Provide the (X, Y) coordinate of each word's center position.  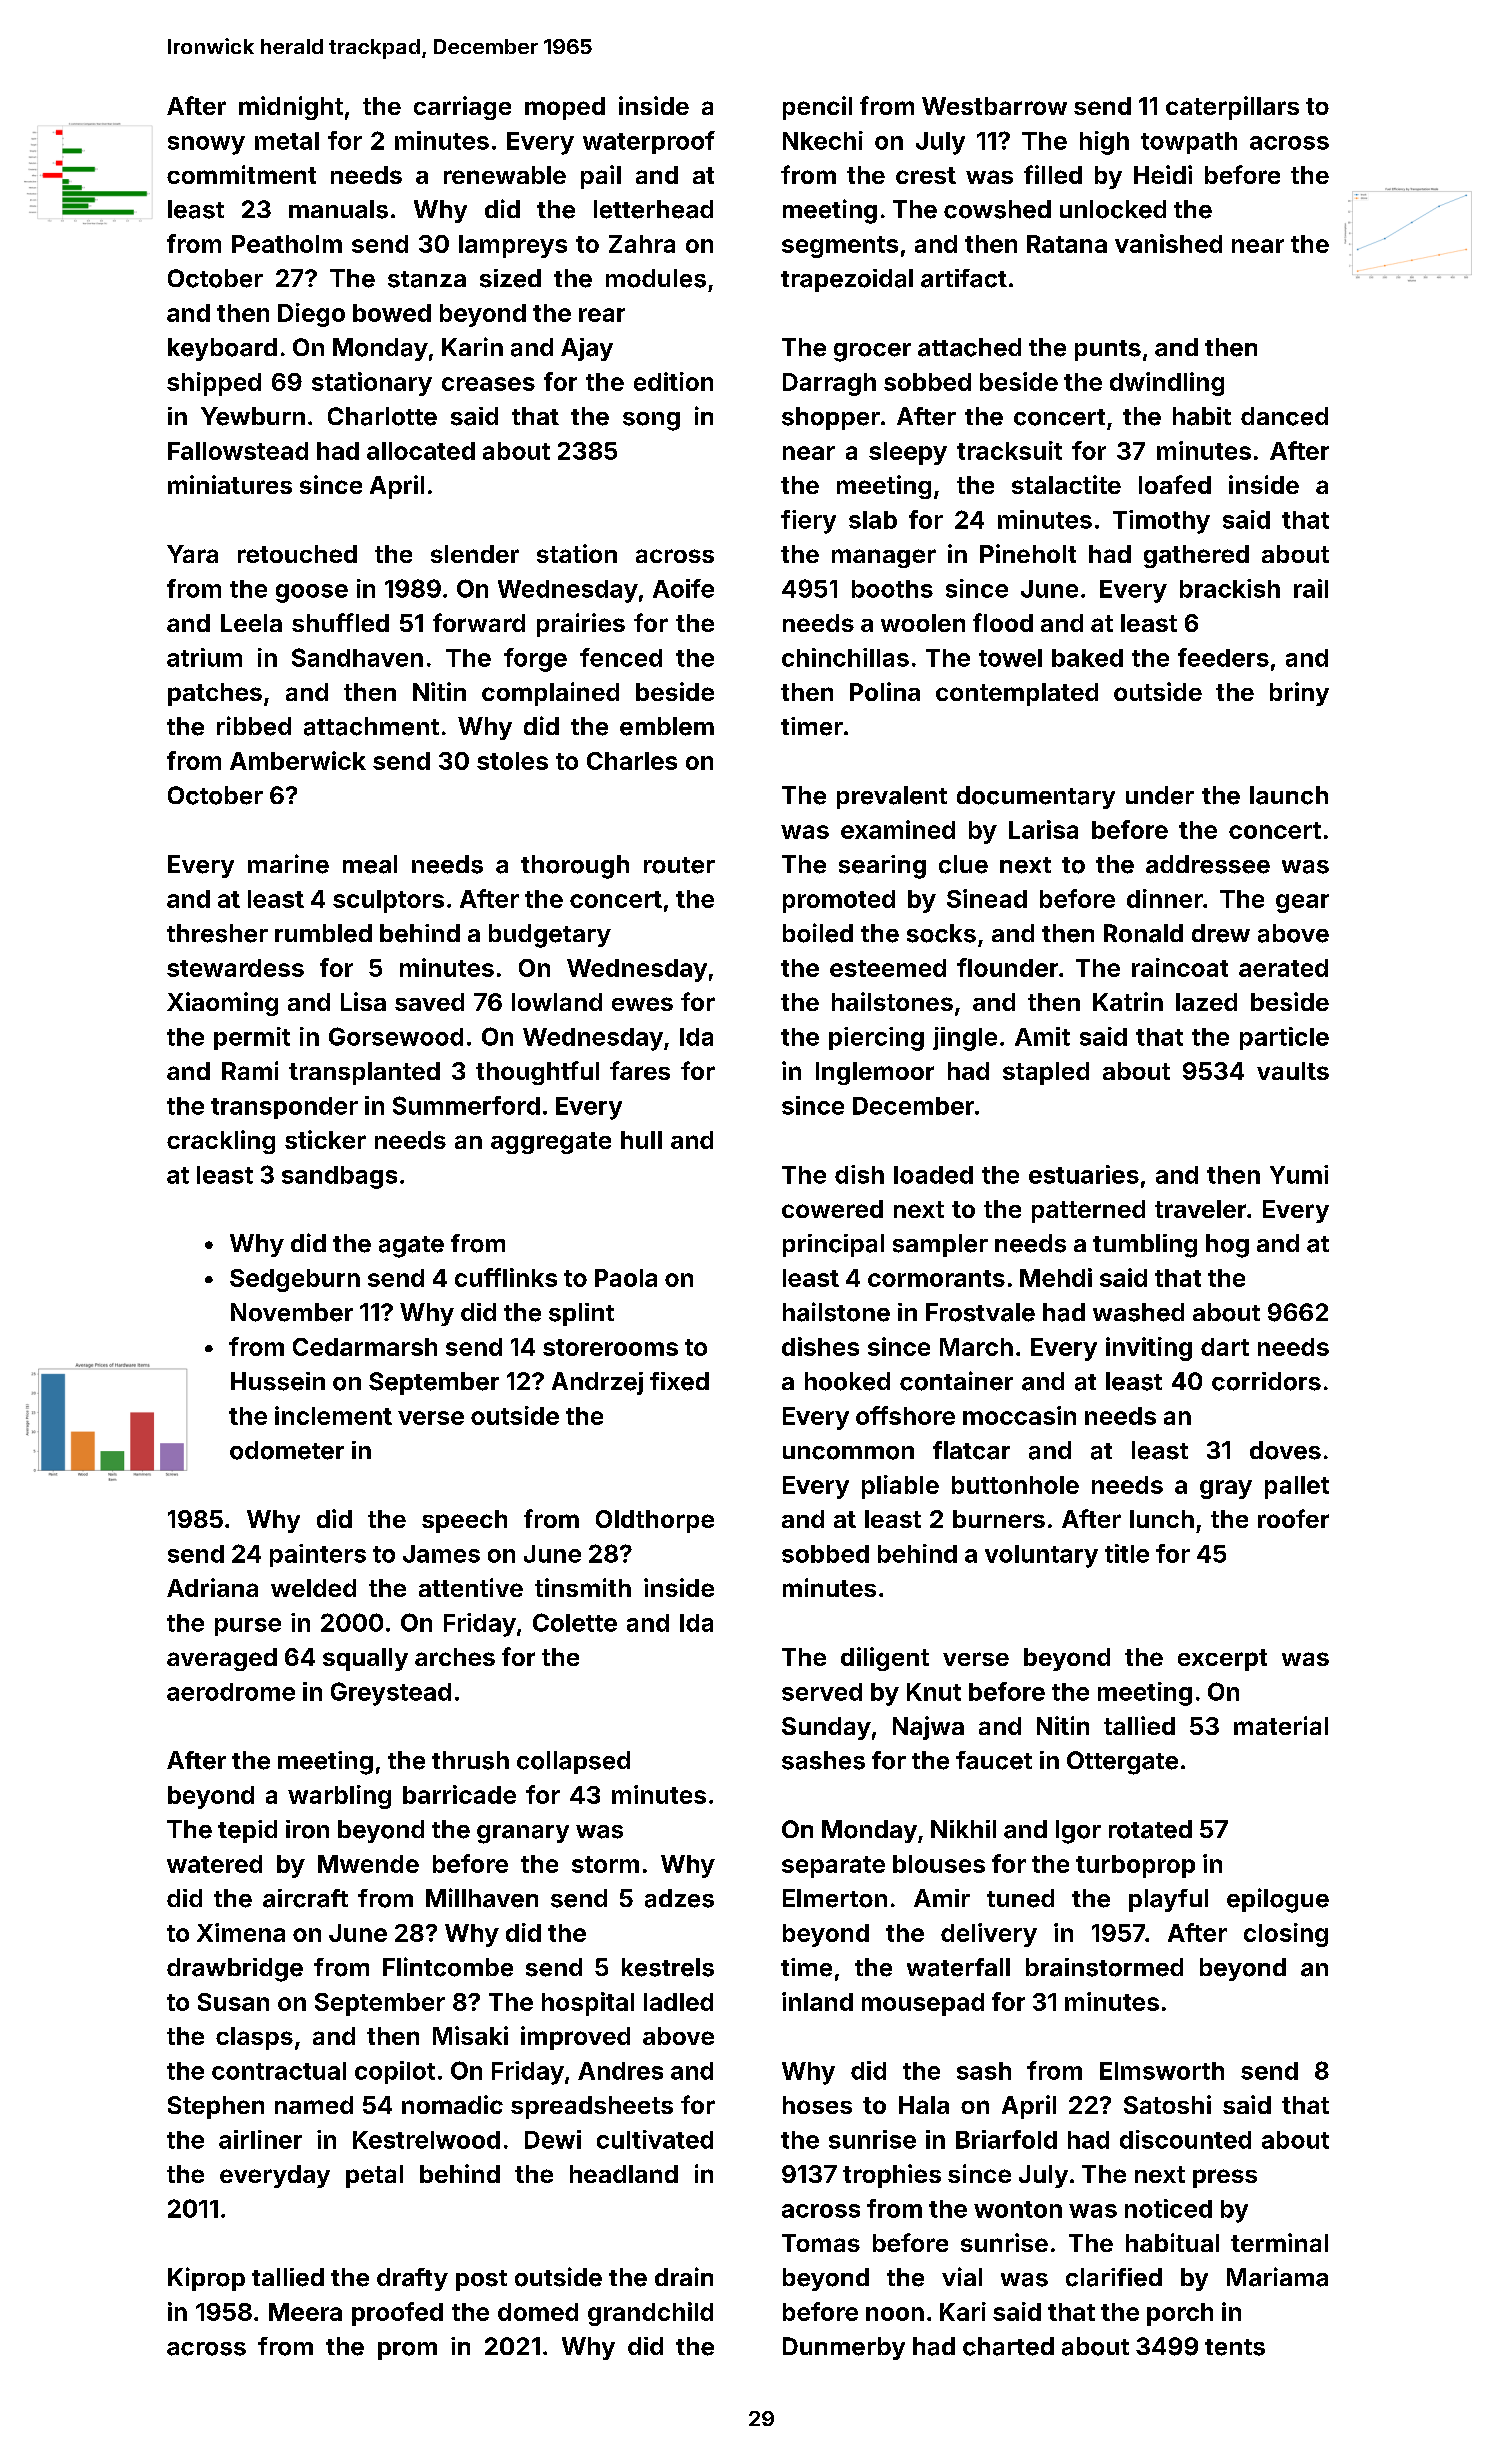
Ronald (1143, 933)
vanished (1168, 243)
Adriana (212, 1587)
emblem (667, 726)
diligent (885, 1659)
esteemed (888, 968)
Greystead (391, 1694)
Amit (1042, 1036)
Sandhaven (357, 657)
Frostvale (980, 1312)
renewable (505, 175)
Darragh (829, 384)
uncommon (848, 1453)
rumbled (323, 933)
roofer (1293, 1518)
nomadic (452, 2104)
